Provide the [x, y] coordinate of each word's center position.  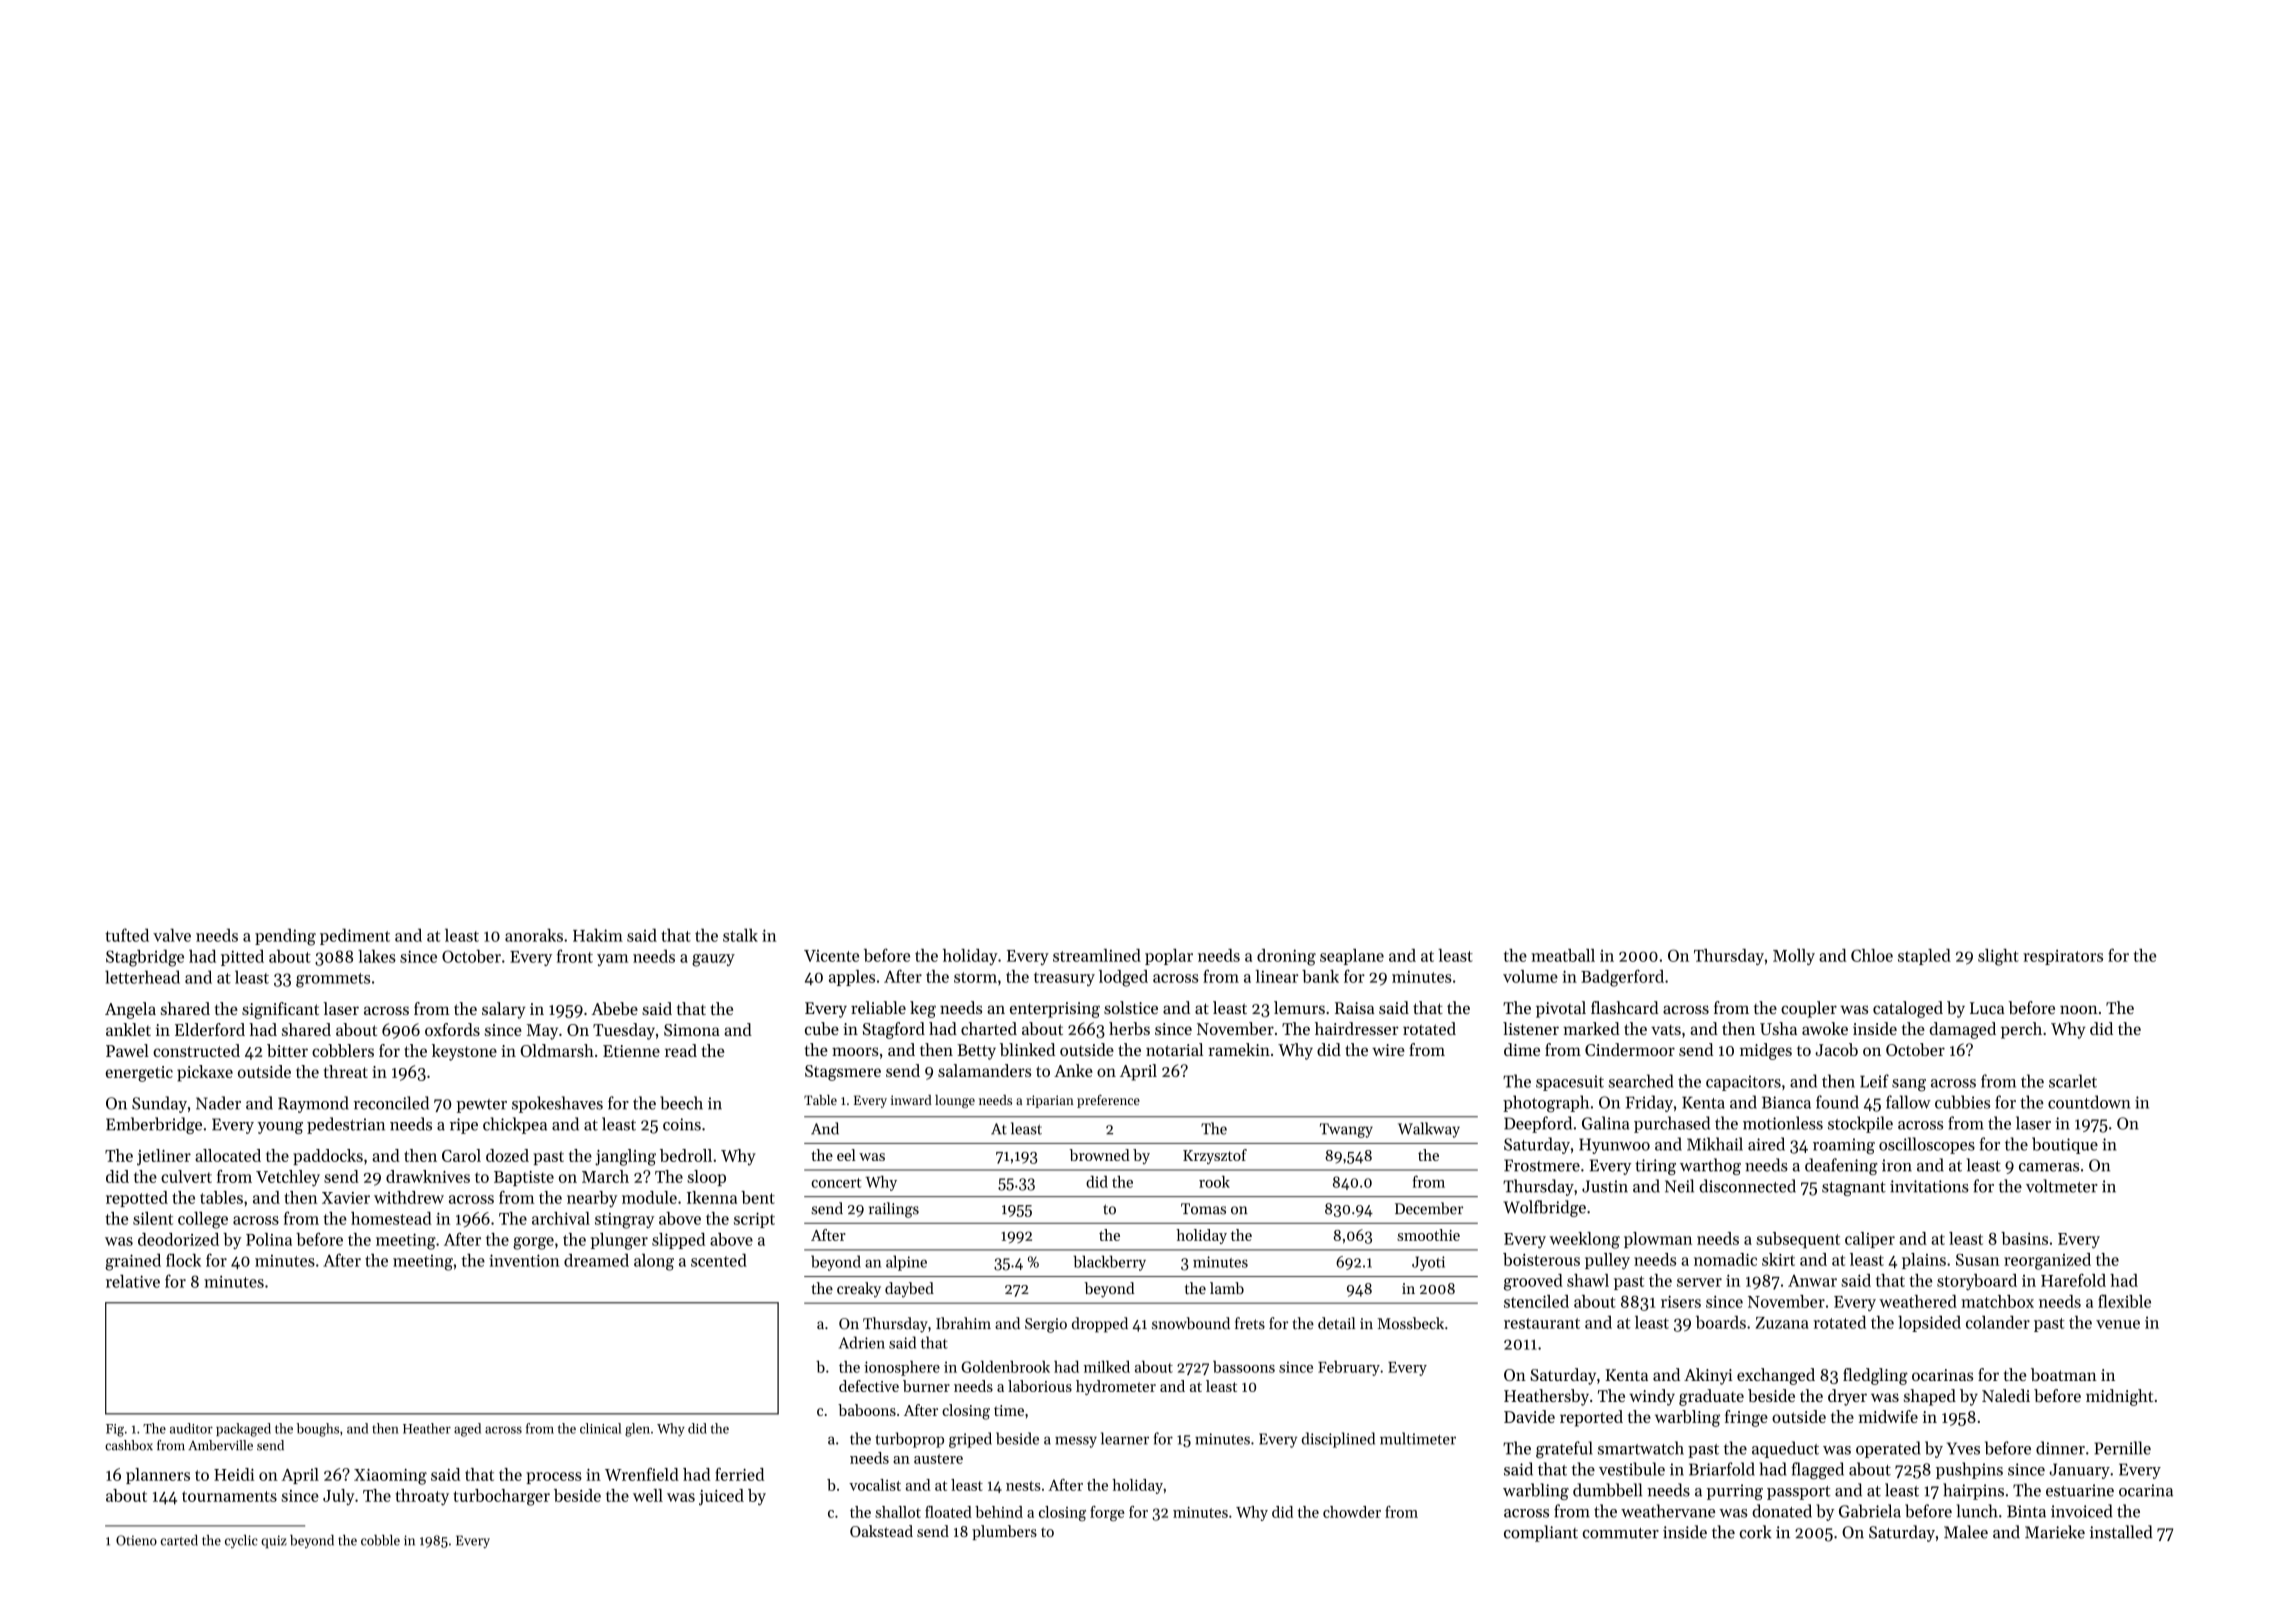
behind [999, 1512]
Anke [1073, 1070]
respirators [2063, 957]
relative [133, 1281]
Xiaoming [390, 1477]
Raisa [1355, 1008]
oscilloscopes [1927, 1145]
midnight [2119, 1397]
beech [681, 1103]
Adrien [862, 1342]
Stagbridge [145, 958]
